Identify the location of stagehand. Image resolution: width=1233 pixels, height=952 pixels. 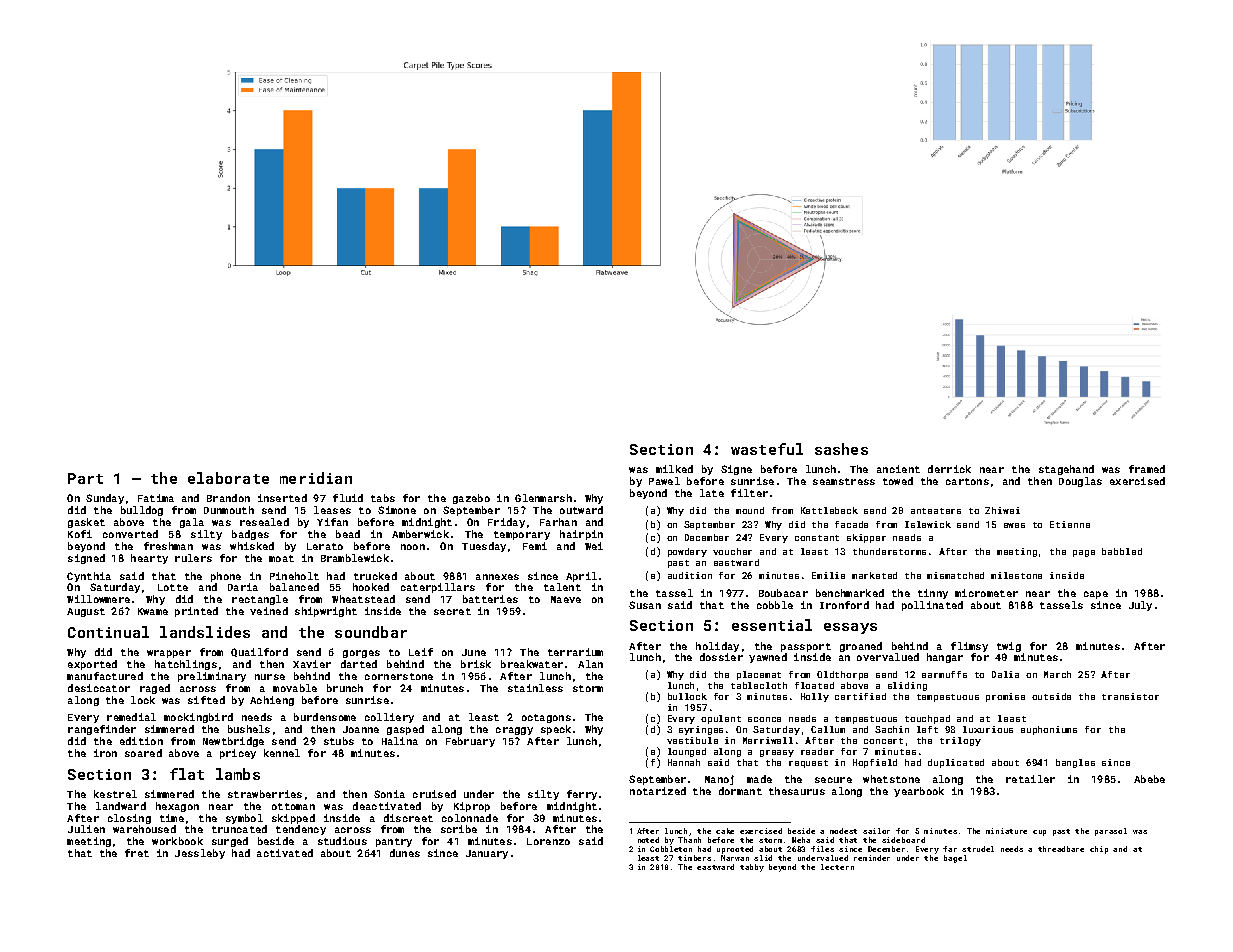
(1066, 470).
